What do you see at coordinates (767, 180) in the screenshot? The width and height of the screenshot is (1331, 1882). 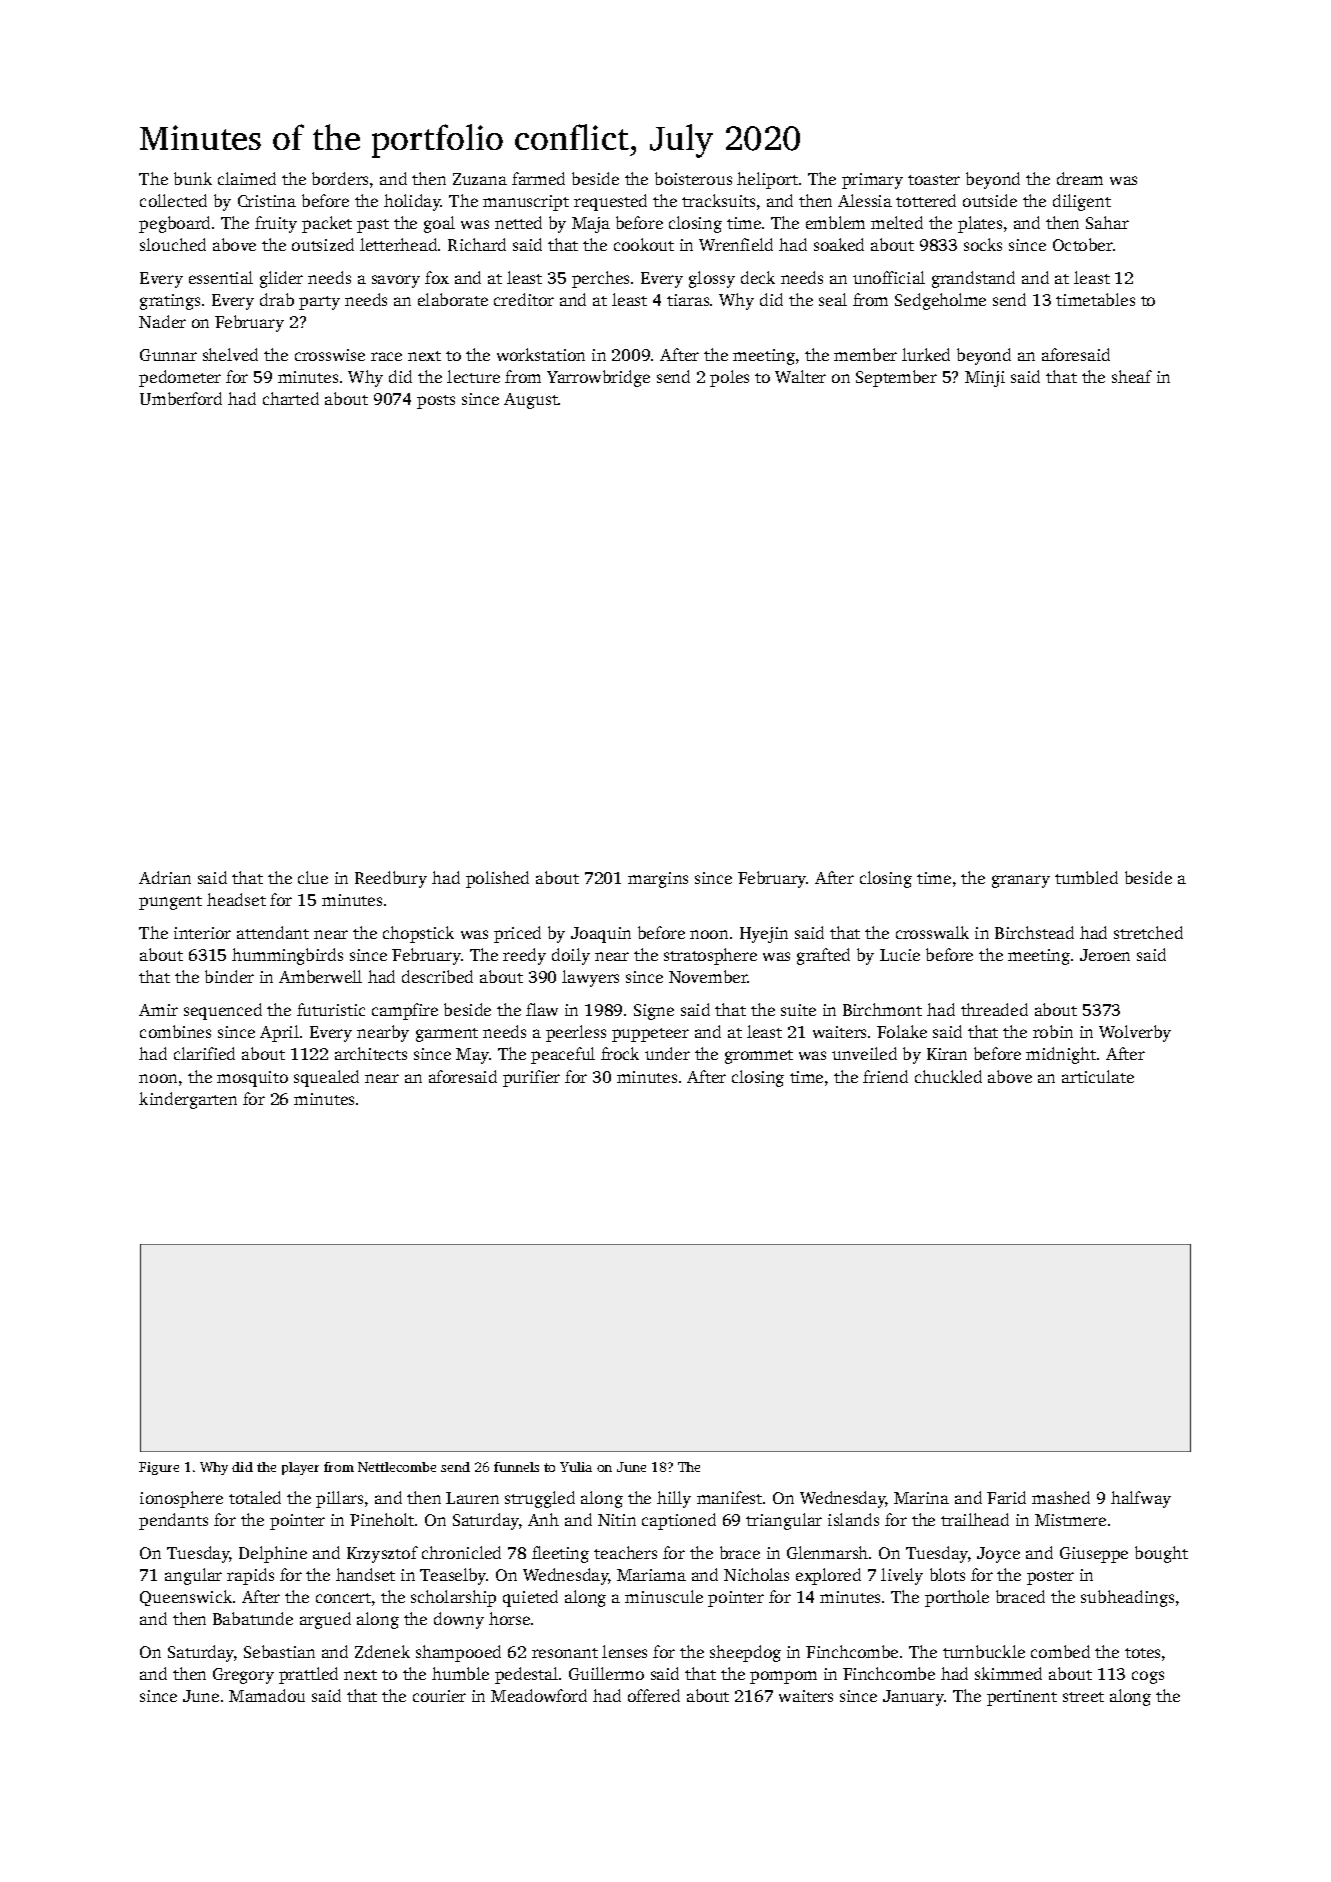 I see `heliport` at bounding box center [767, 180].
